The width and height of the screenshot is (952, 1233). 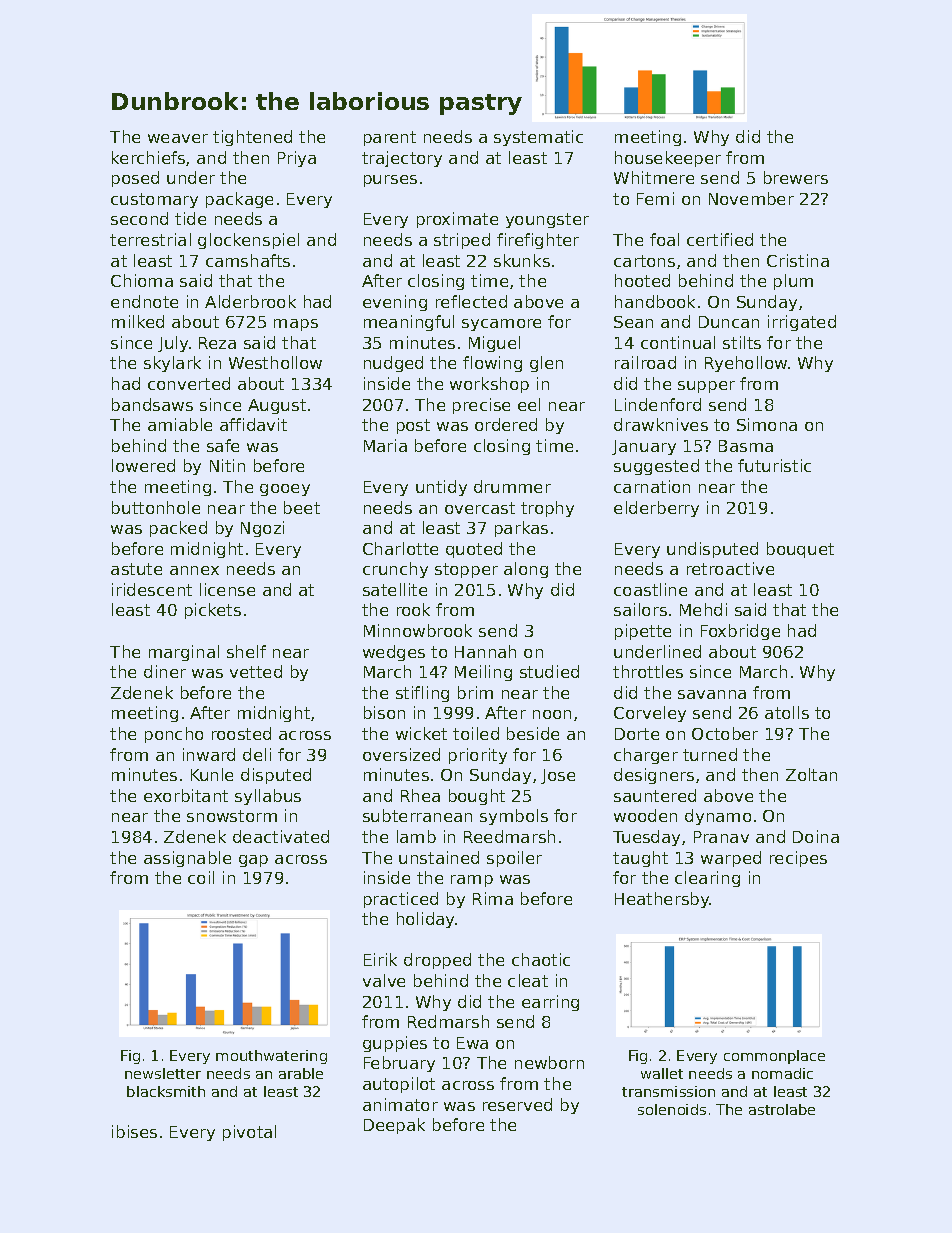 What do you see at coordinates (178, 138) in the screenshot?
I see `weaver` at bounding box center [178, 138].
